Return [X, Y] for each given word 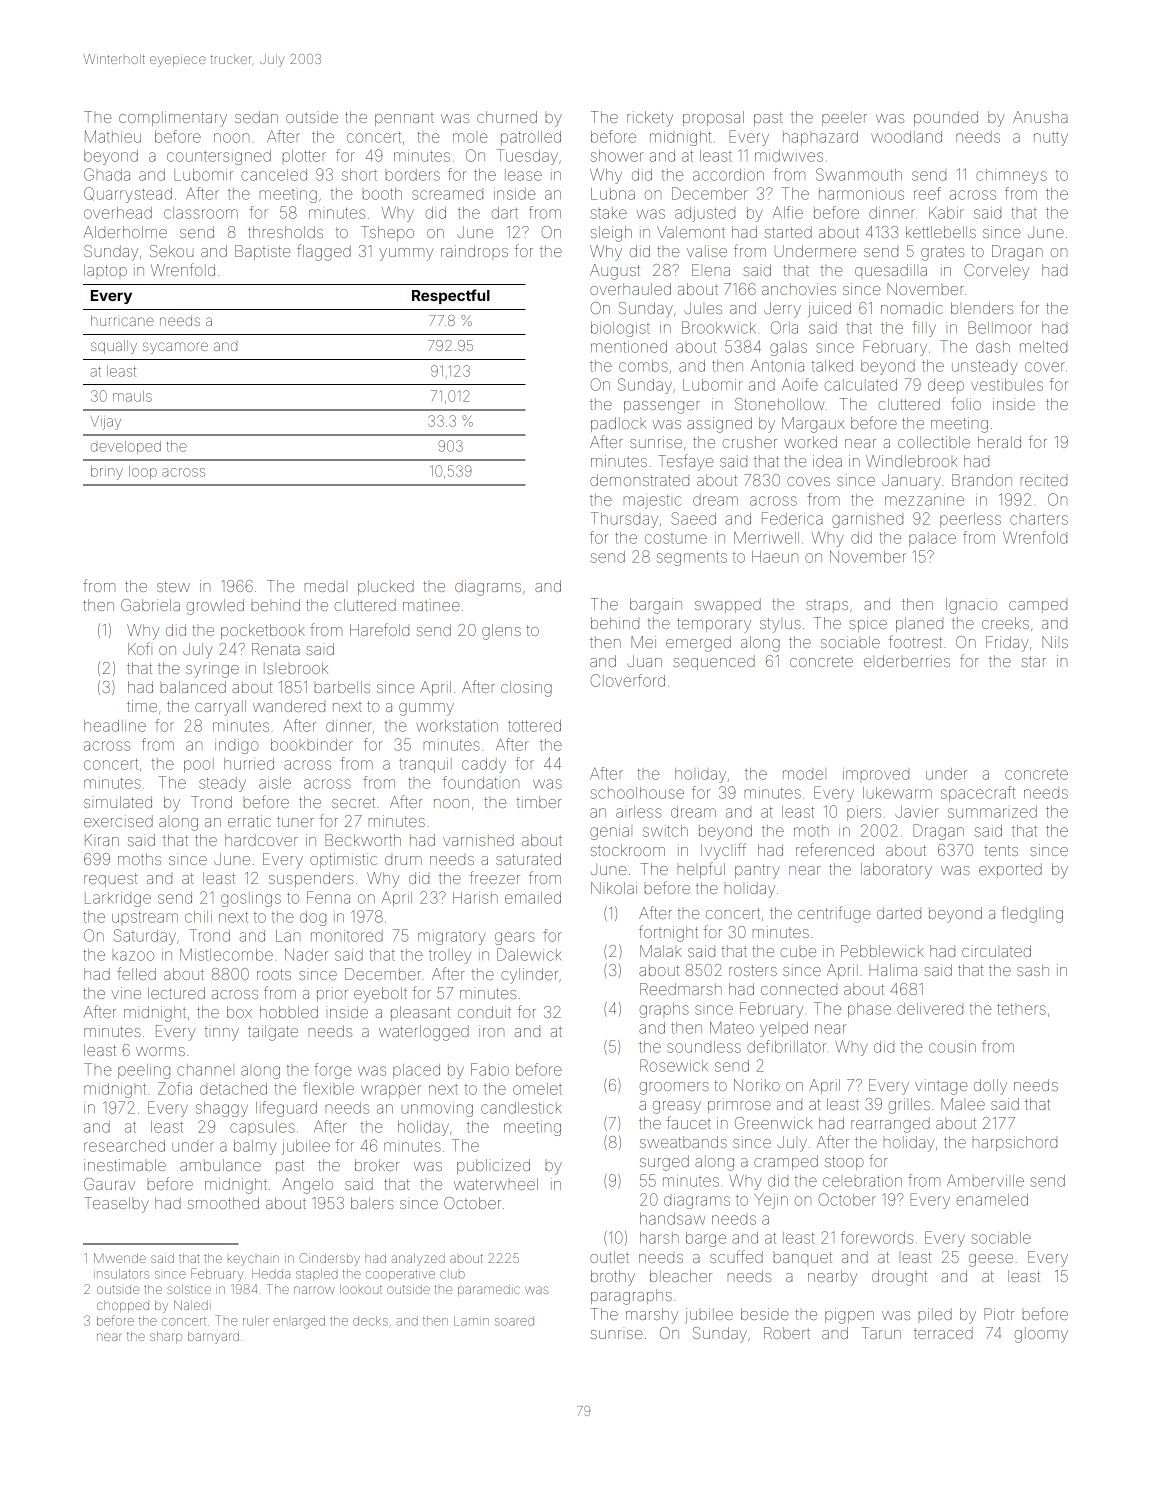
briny [107, 473]
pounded [946, 118]
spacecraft [978, 794]
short [359, 175]
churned [507, 117]
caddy [484, 765]
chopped [123, 1307]
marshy [652, 1316]
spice [868, 624]
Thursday [624, 520]
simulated [118, 802]
